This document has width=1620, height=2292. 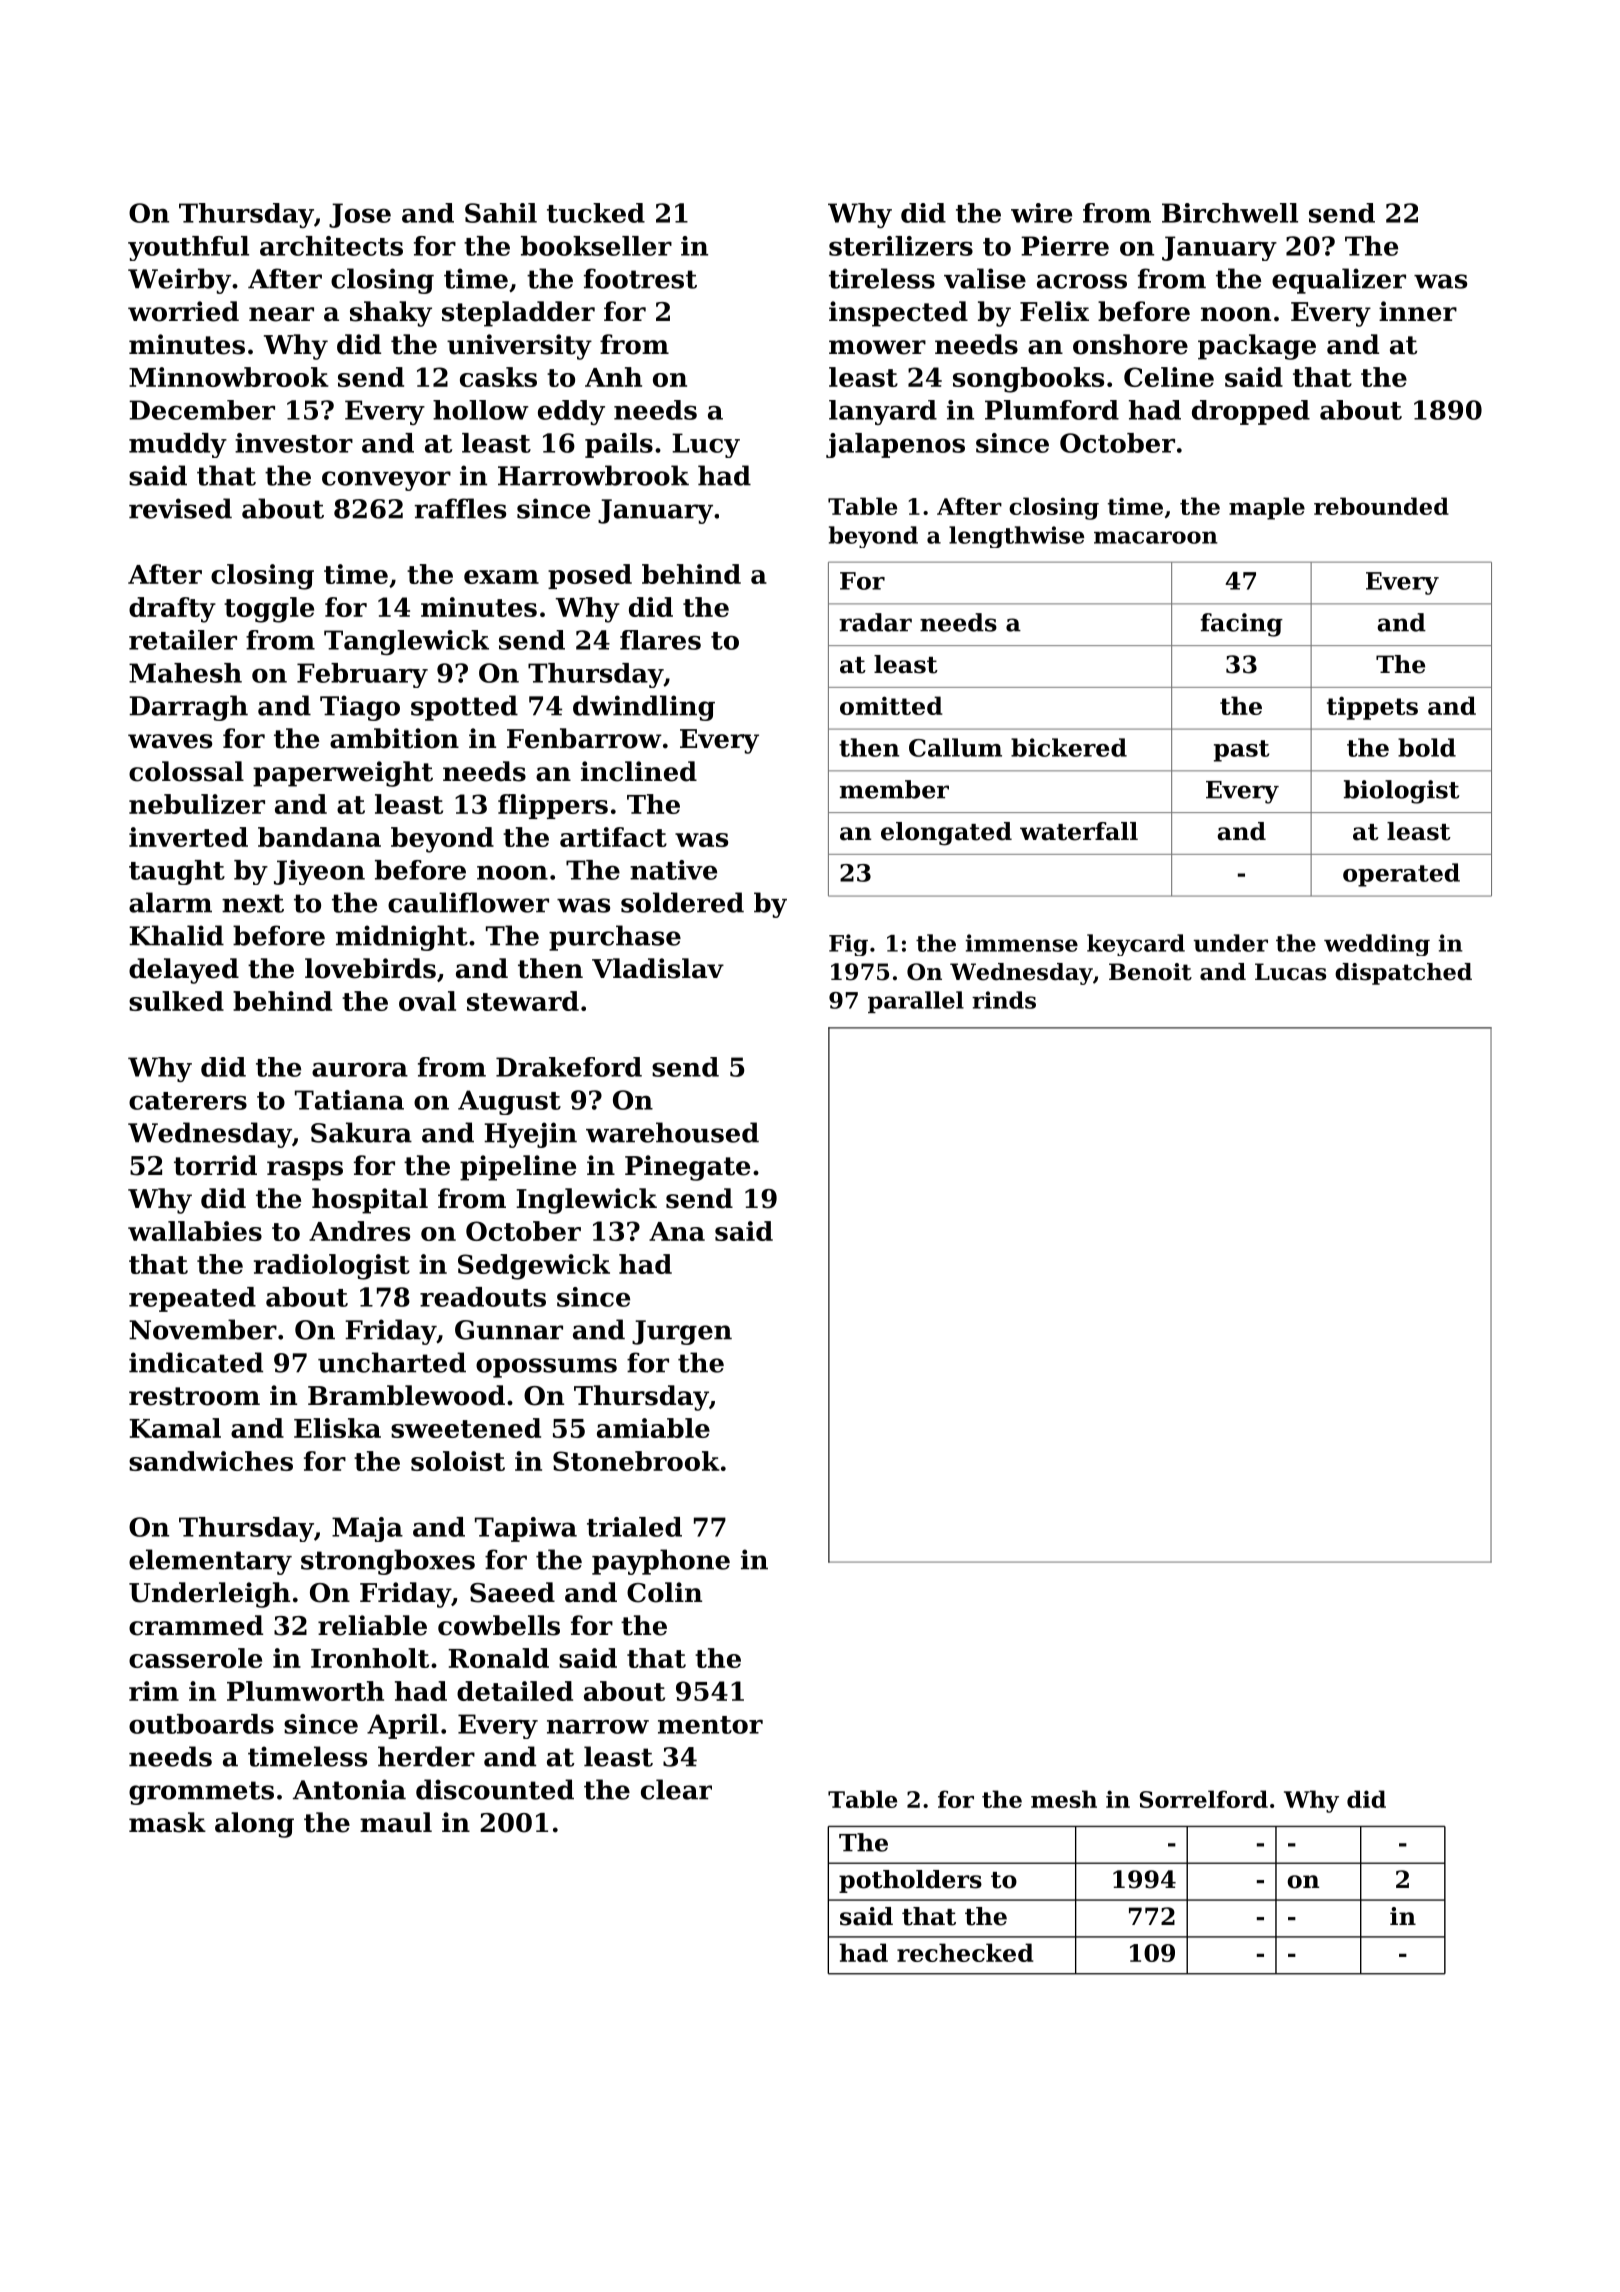 What do you see at coordinates (188, 248) in the document?
I see `youthful` at bounding box center [188, 248].
